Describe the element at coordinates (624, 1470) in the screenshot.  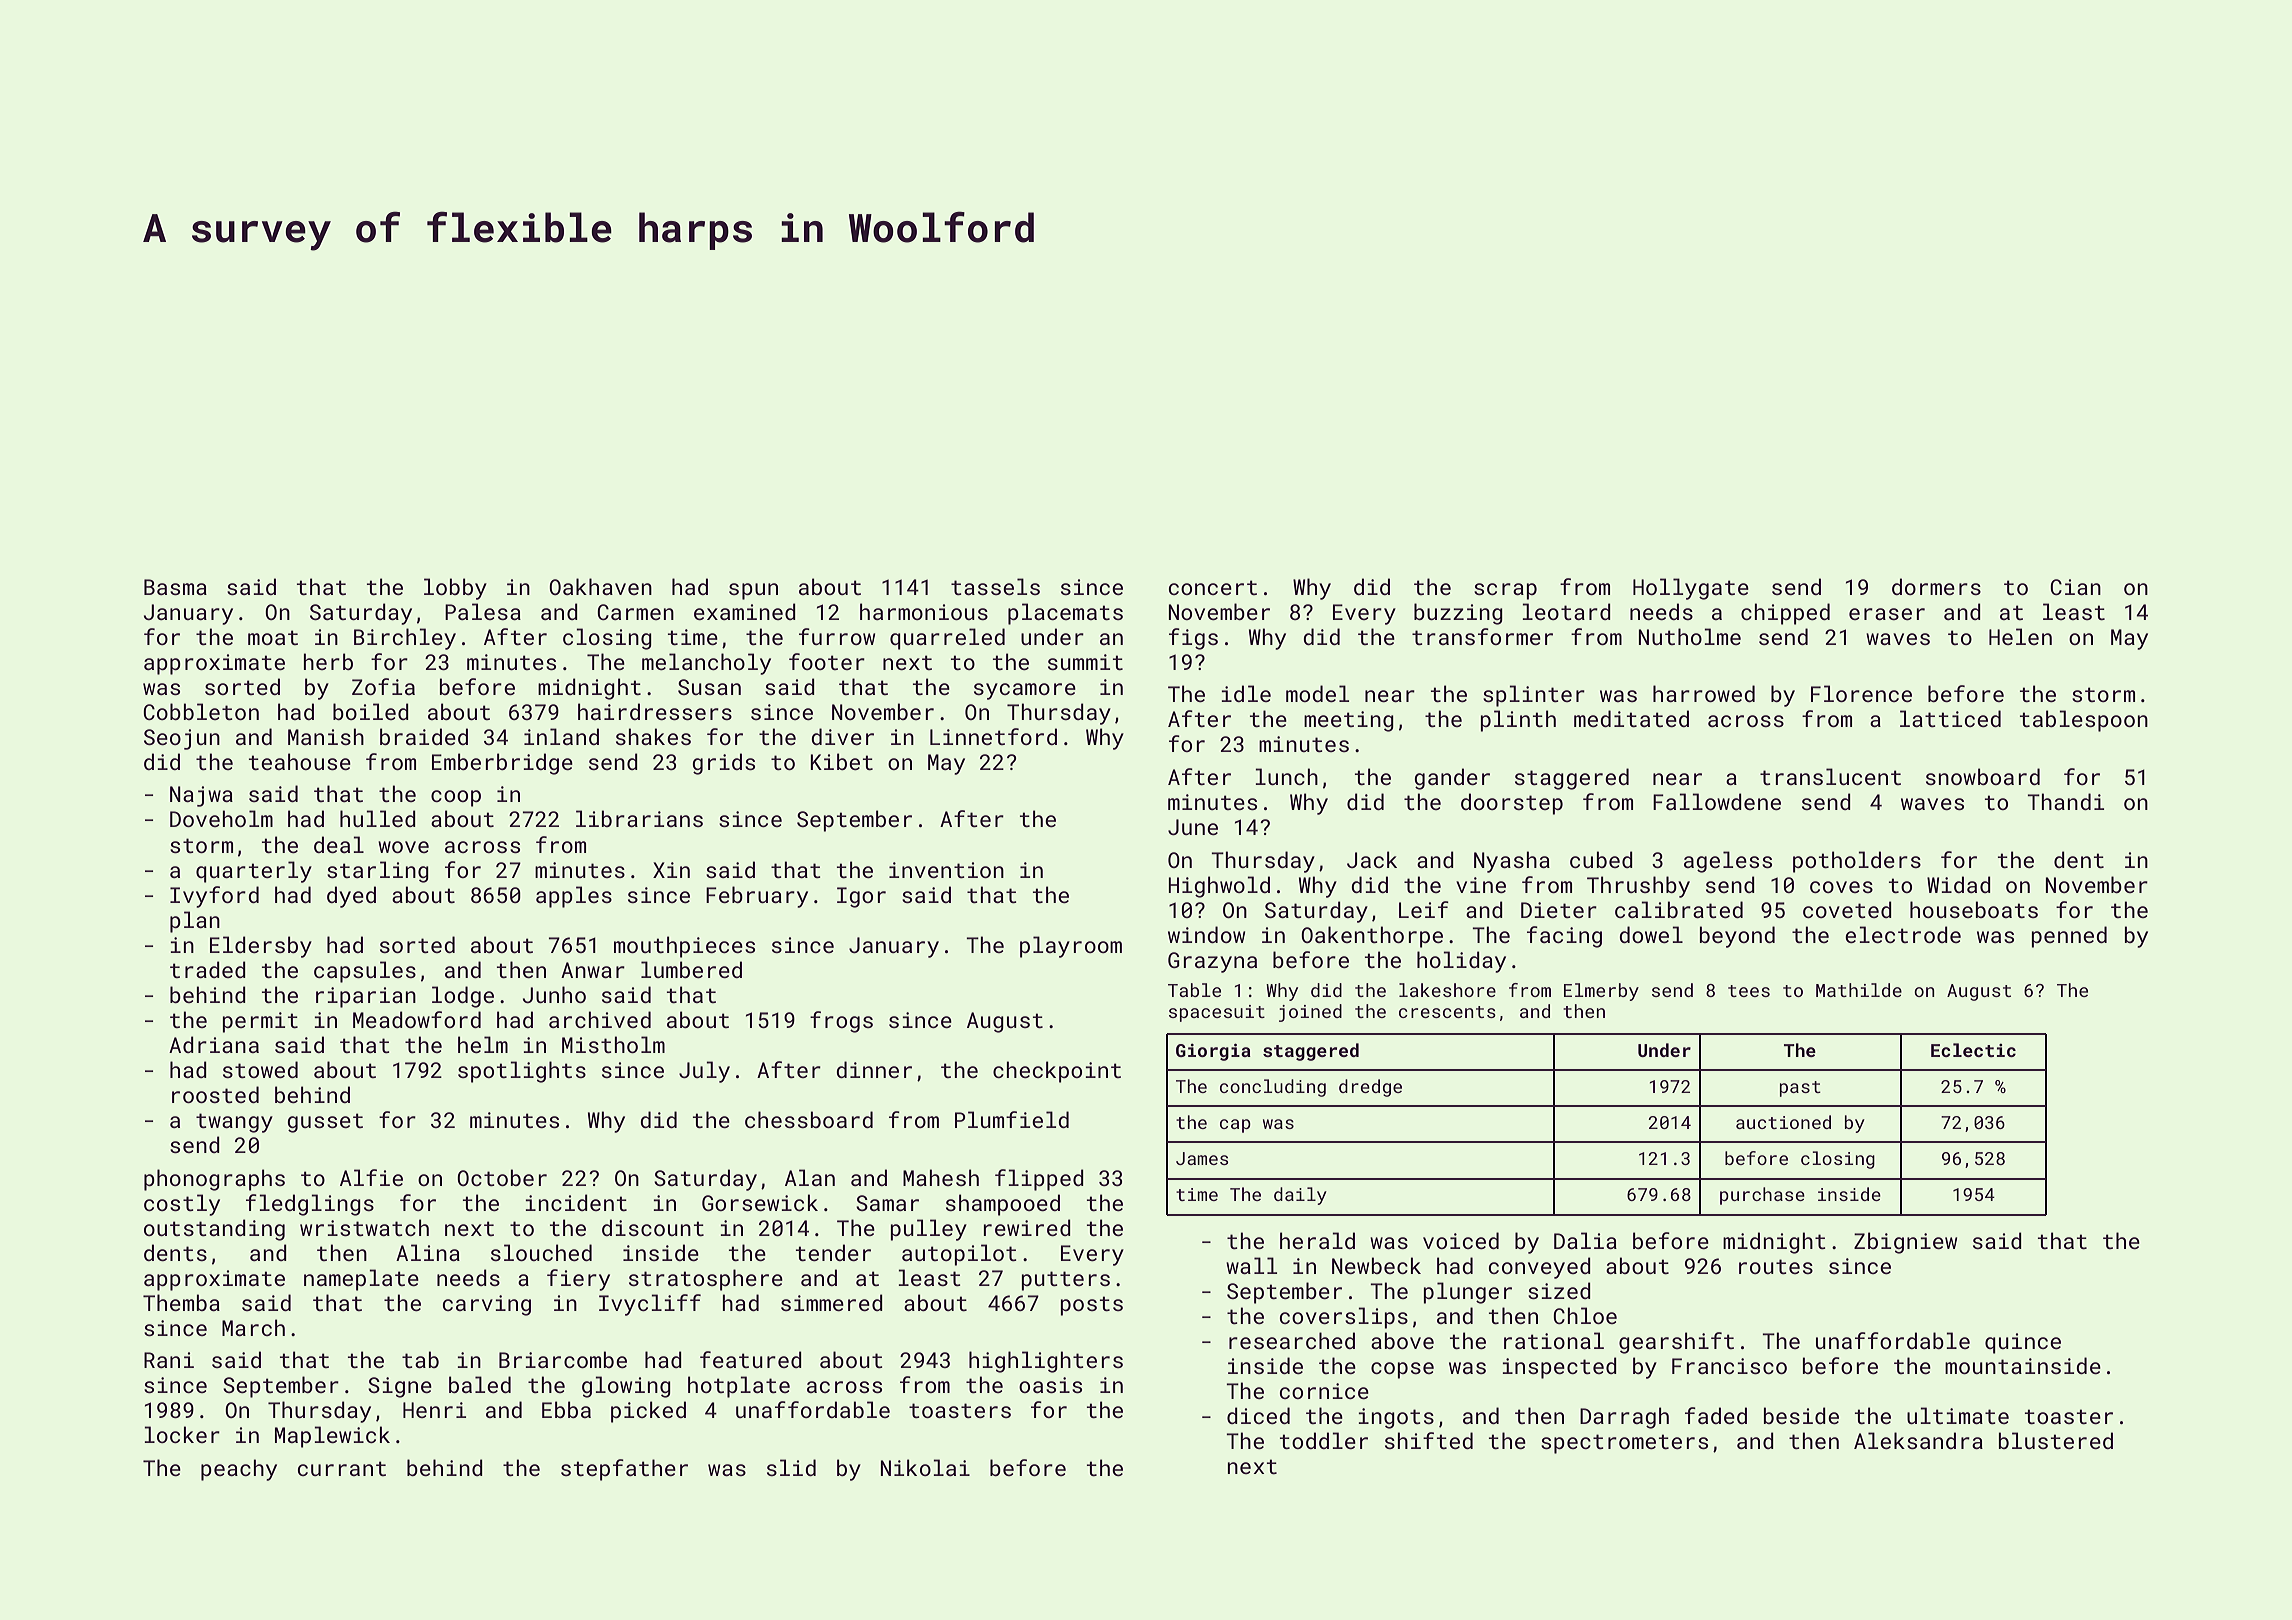
I see `stepfather` at that location.
